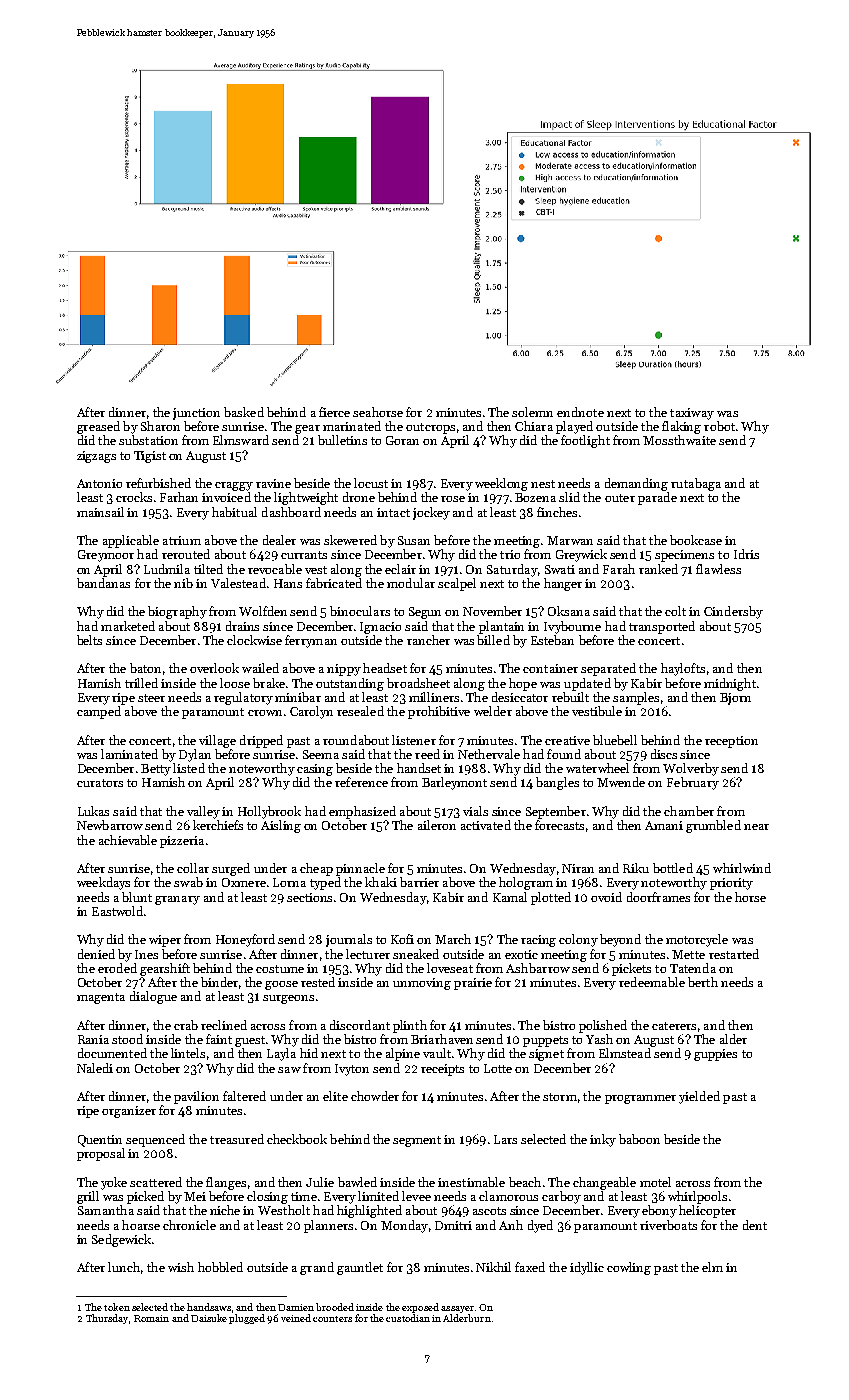  Describe the element at coordinates (328, 1226) in the page. I see `planners` at that location.
